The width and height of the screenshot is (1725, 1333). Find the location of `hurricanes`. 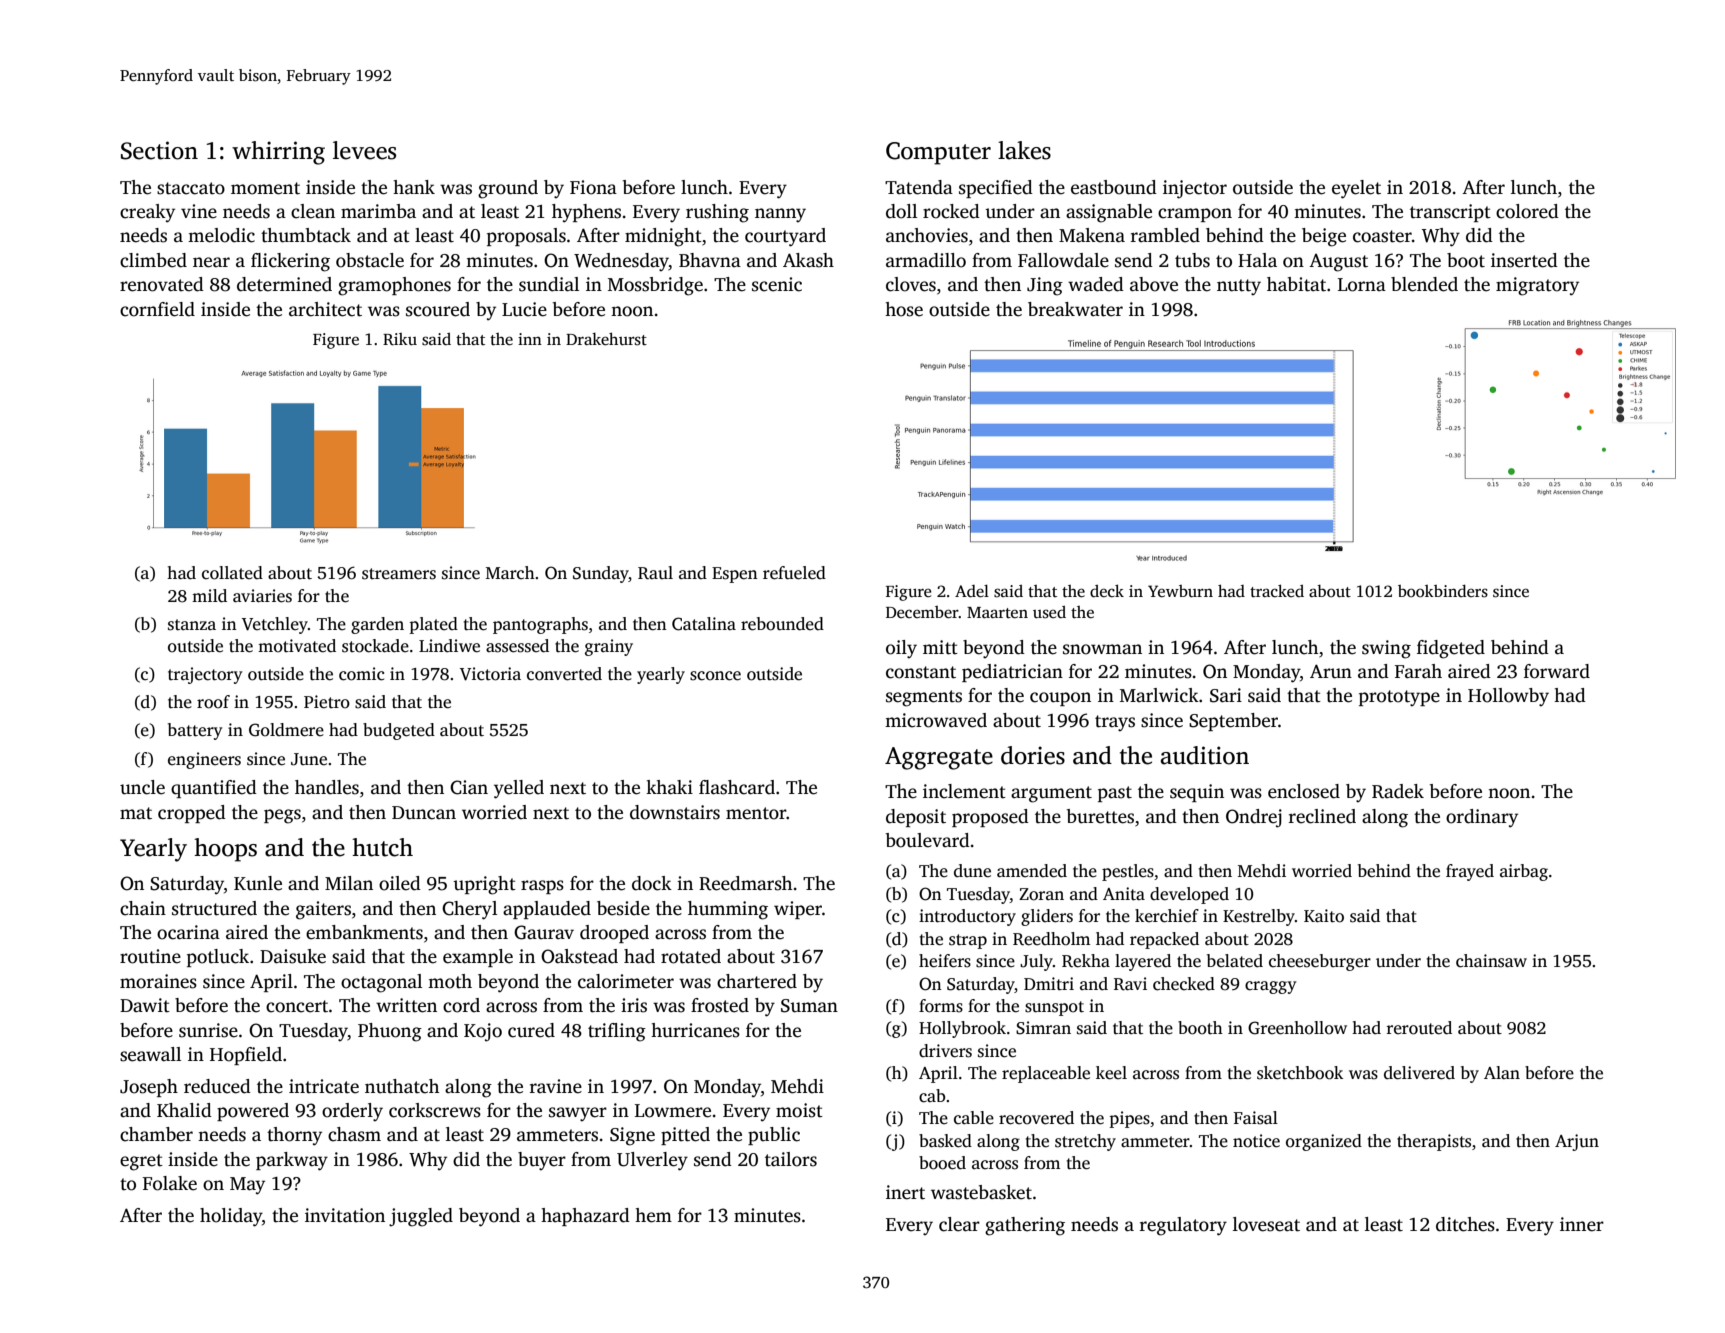

hurricanes is located at coordinates (695, 1030).
